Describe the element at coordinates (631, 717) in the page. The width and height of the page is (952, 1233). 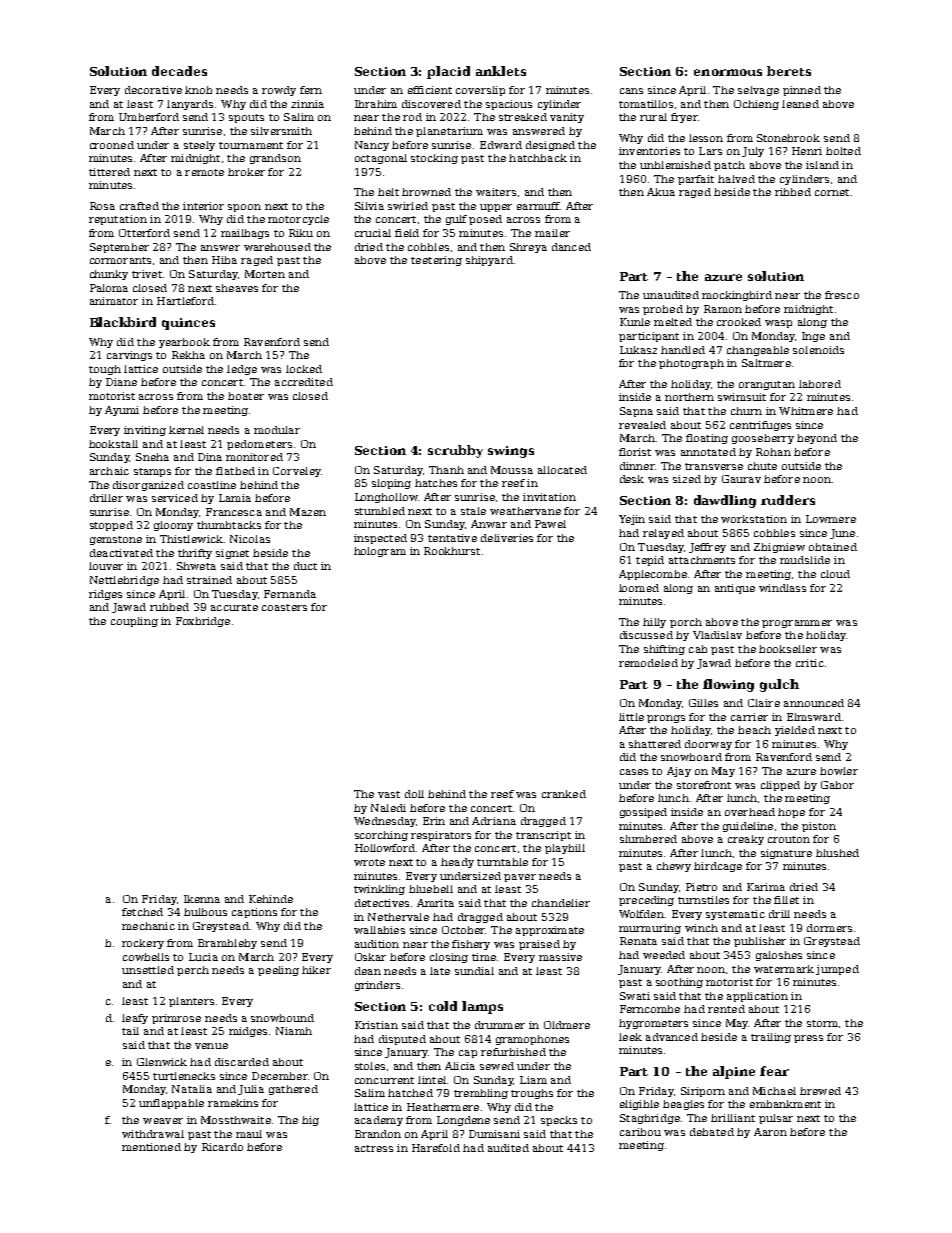
I see `little` at that location.
